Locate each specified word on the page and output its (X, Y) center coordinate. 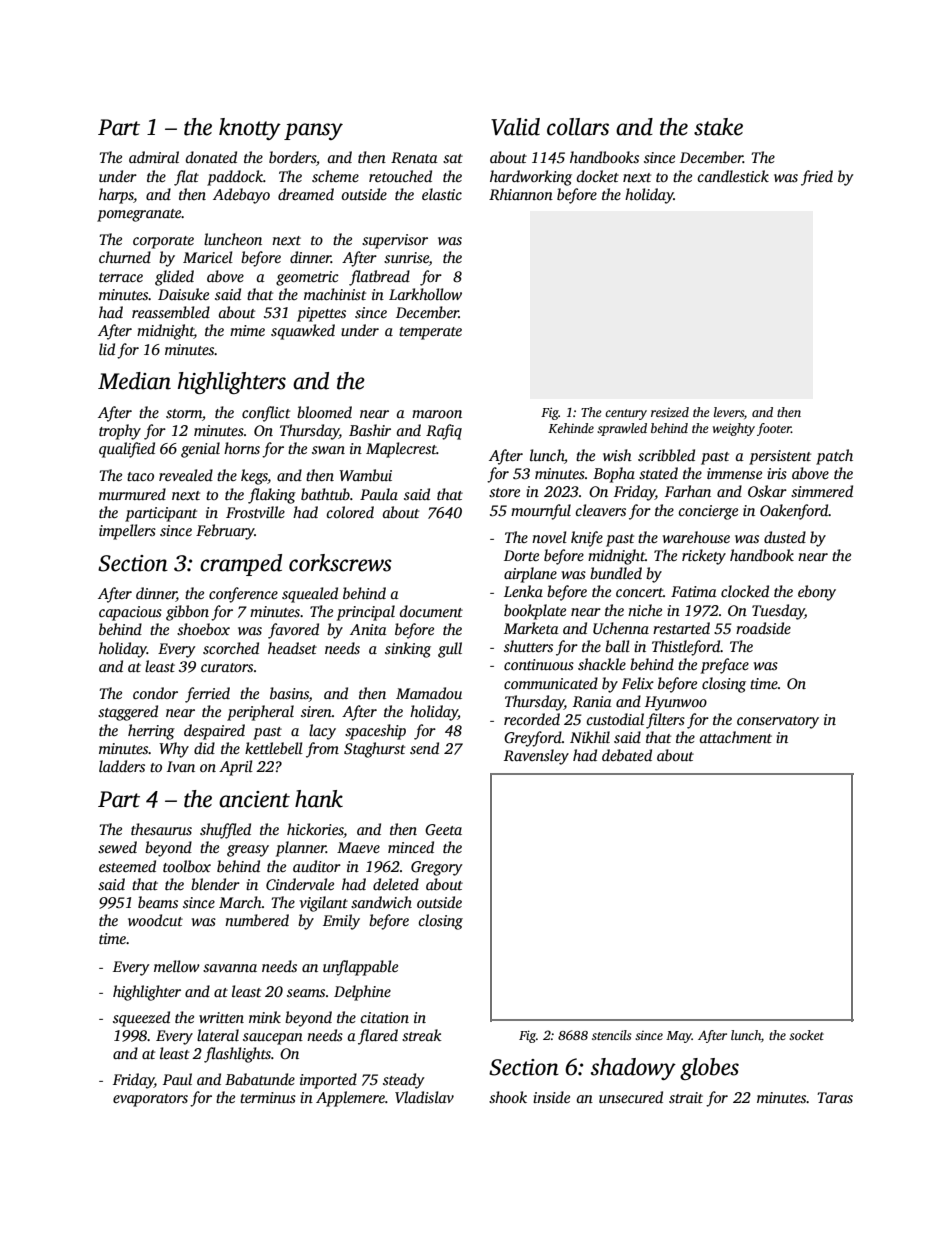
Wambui (365, 475)
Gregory (437, 868)
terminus (268, 1097)
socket (806, 1035)
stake (718, 127)
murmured (132, 494)
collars (578, 127)
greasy (248, 851)
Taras (835, 1097)
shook (508, 1097)
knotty (250, 129)
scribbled (666, 455)
